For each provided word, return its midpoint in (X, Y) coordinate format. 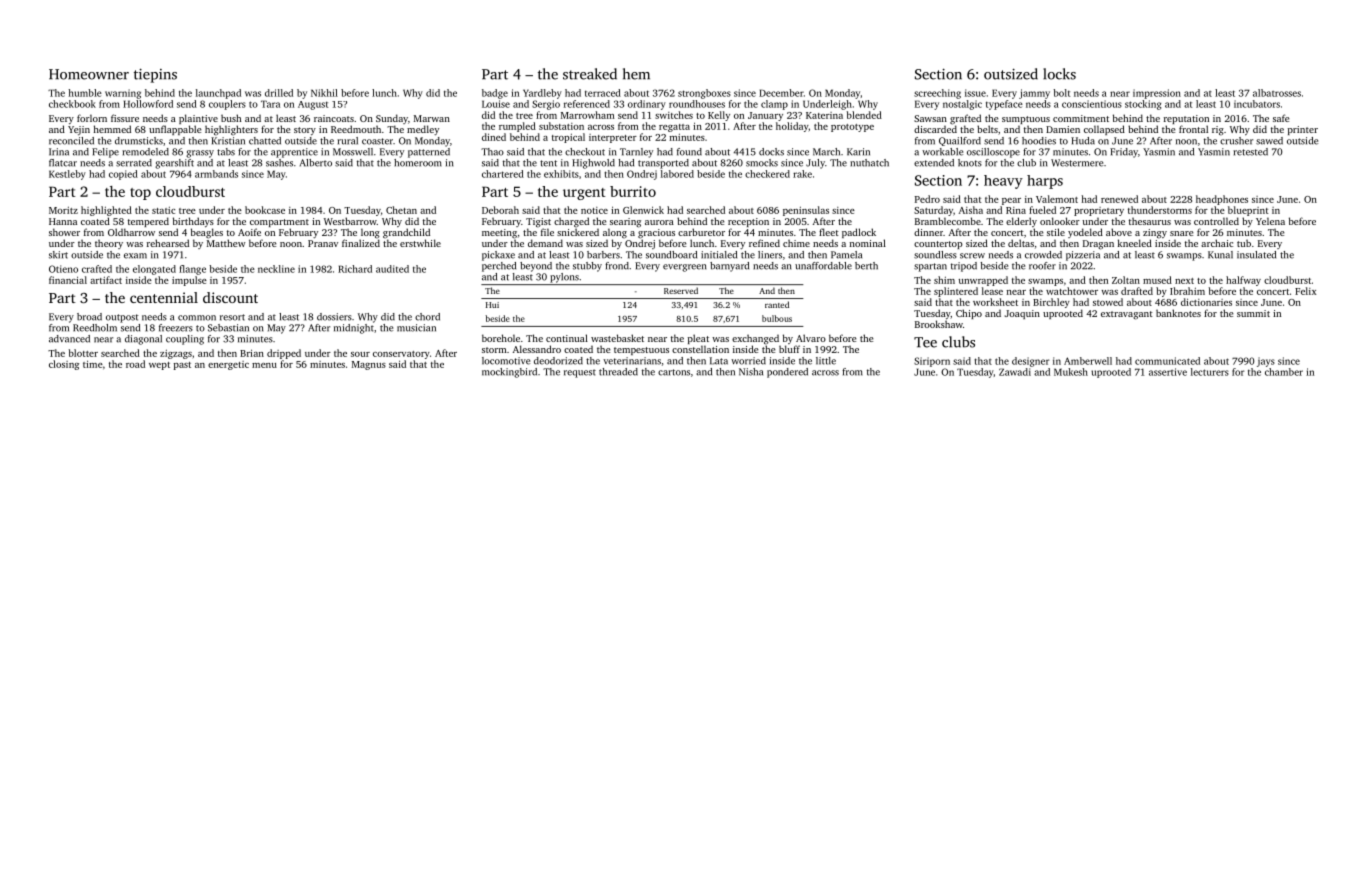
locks (1059, 74)
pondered (787, 373)
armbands (216, 174)
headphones (1222, 200)
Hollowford (148, 104)
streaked (590, 74)
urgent (584, 194)
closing (64, 365)
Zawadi (1015, 372)
